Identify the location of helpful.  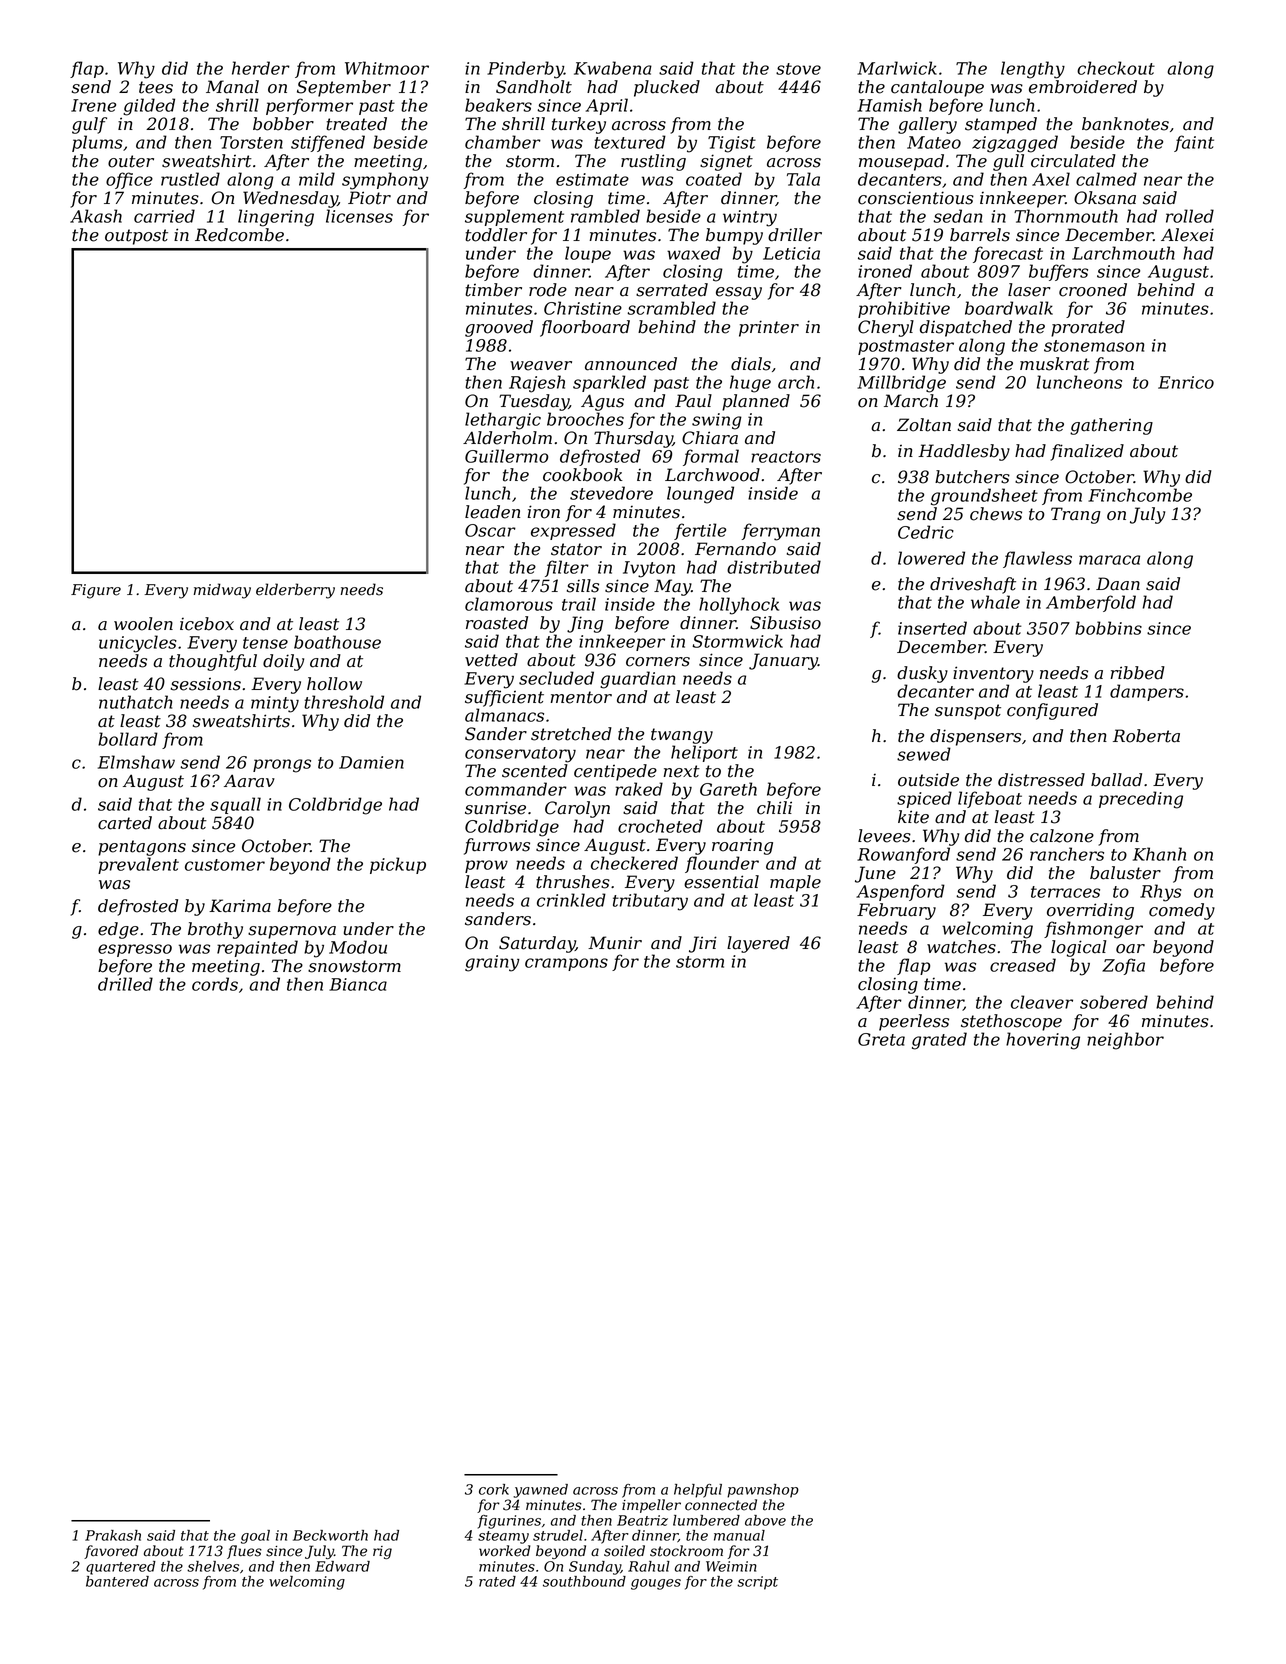
(698, 1491).
